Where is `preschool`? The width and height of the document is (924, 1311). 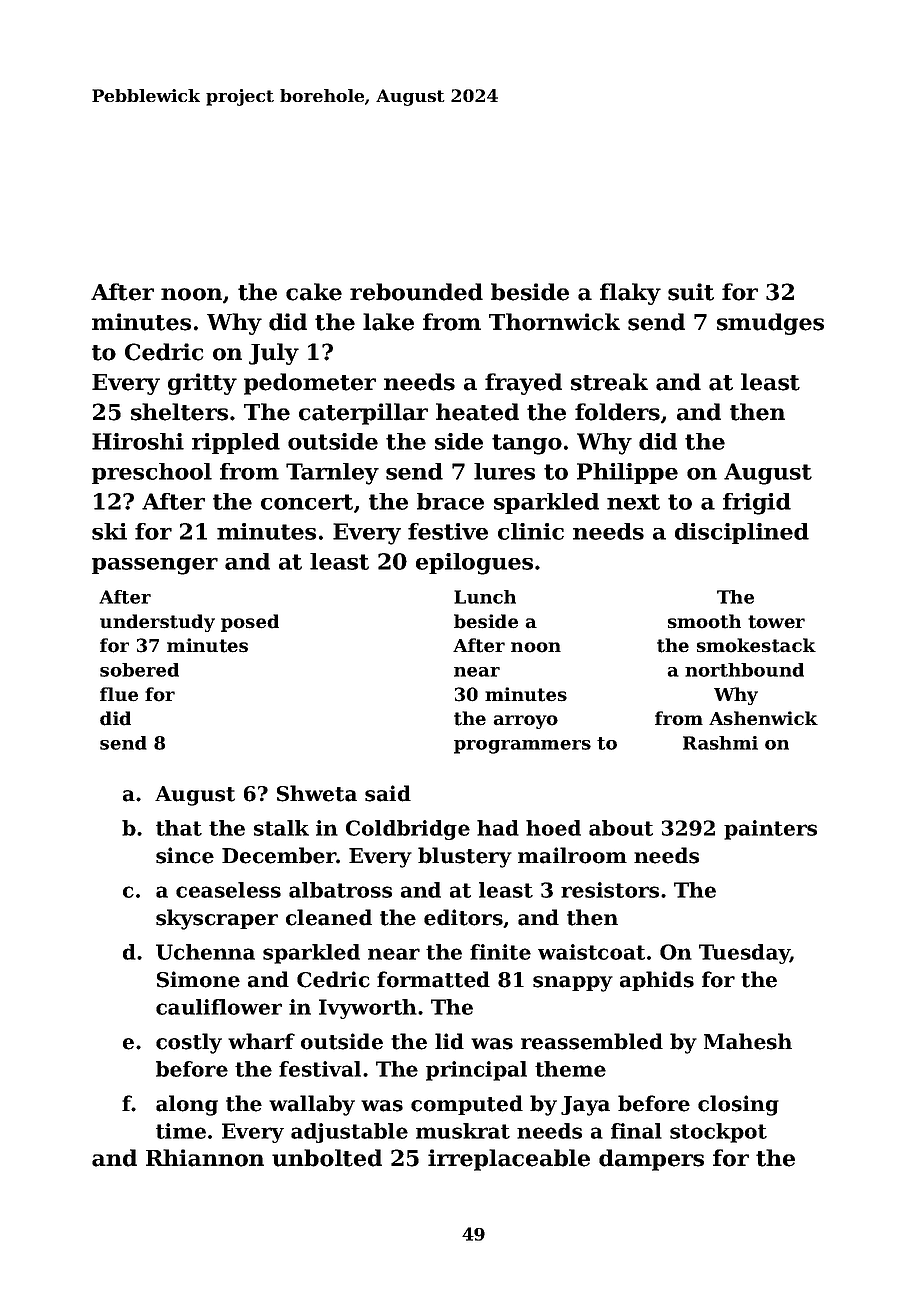
preschool is located at coordinates (152, 473).
